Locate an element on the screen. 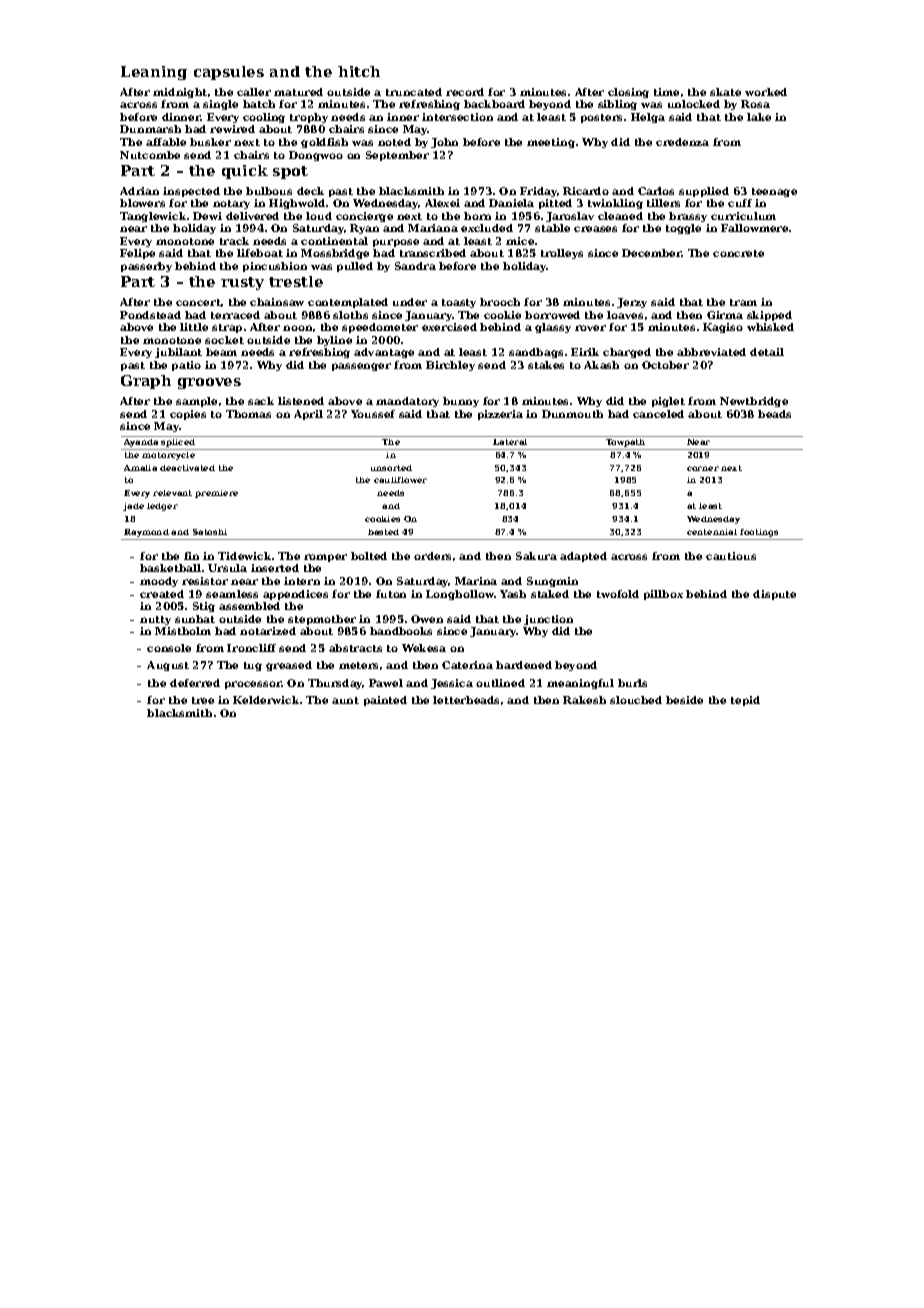  August is located at coordinates (168, 666).
